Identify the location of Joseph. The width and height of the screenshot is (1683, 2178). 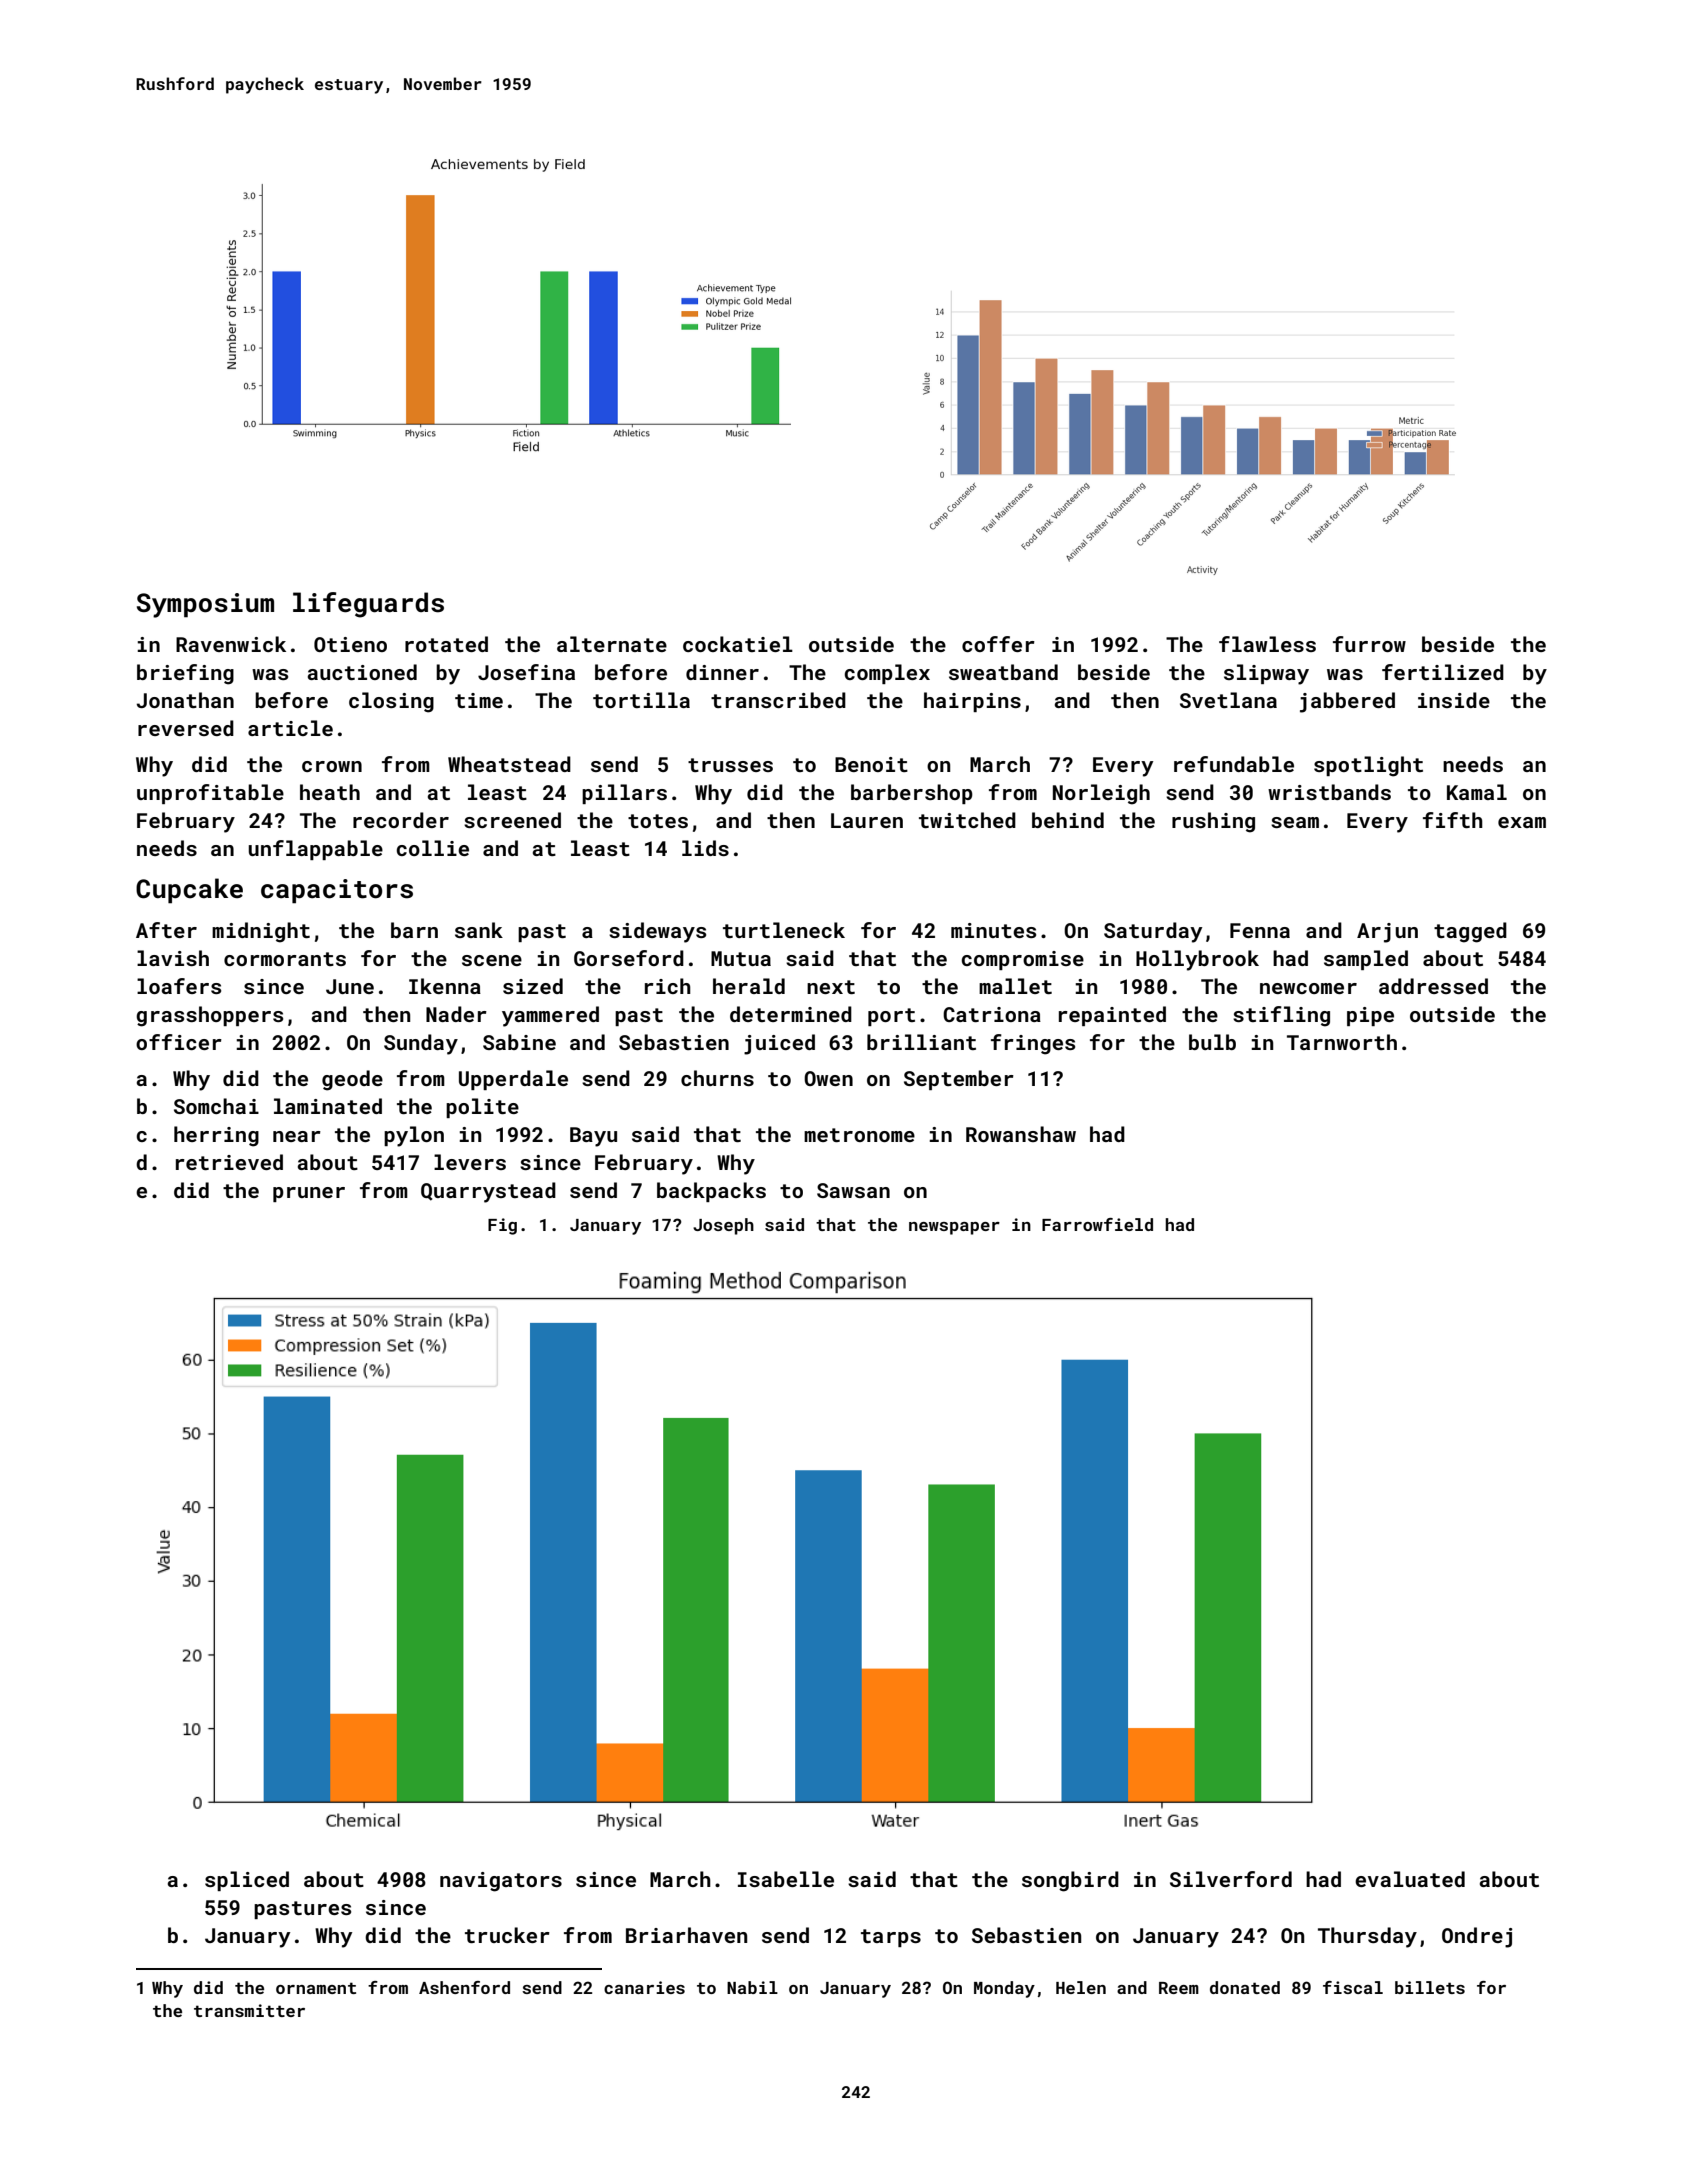
(723, 1226).
